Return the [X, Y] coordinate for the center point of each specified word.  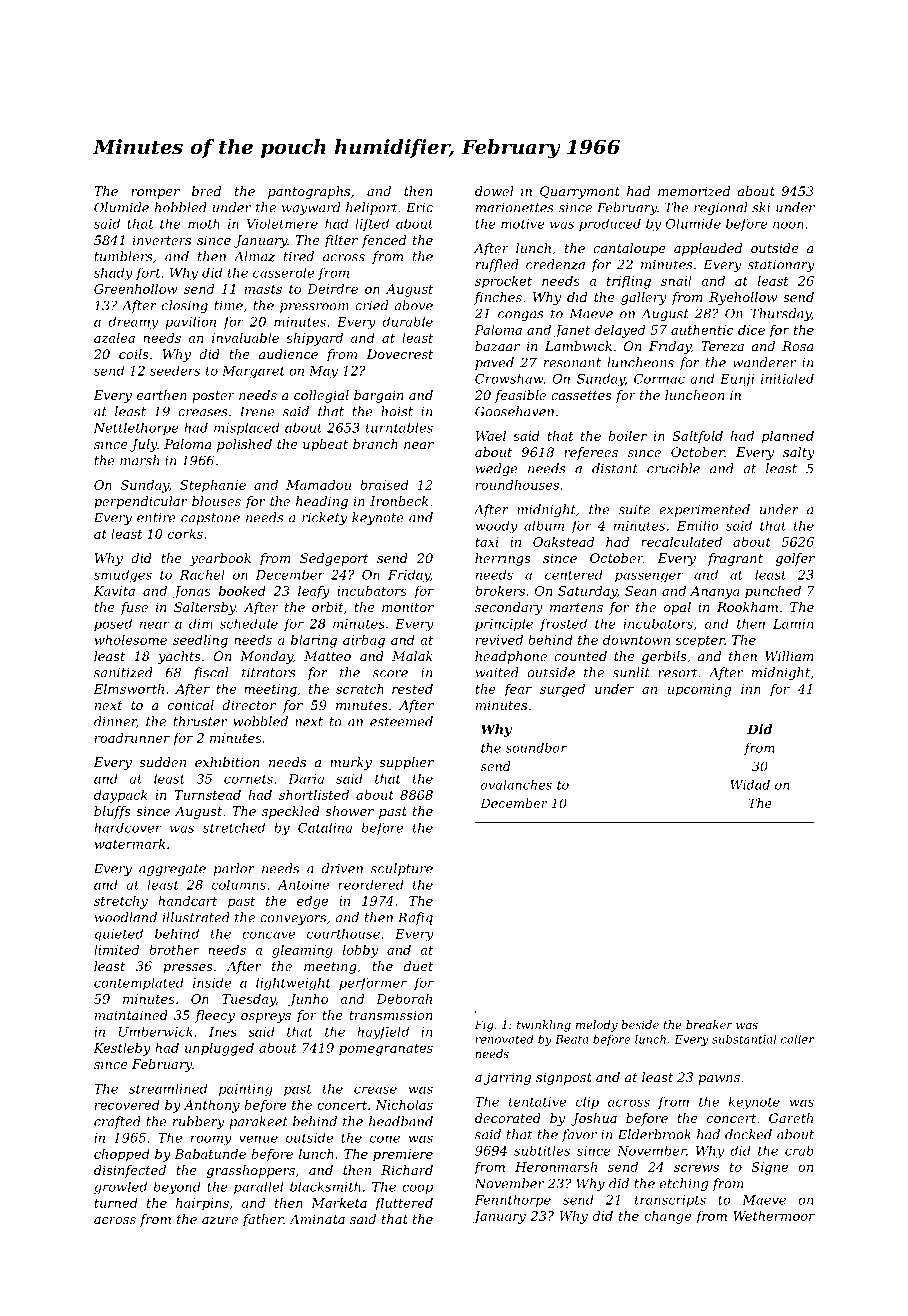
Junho [308, 1000]
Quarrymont [580, 192]
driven [342, 868]
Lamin [793, 624]
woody [497, 526]
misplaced [246, 429]
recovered [127, 1105]
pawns [719, 1080]
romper [155, 194]
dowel [494, 191]
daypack [121, 796]
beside [640, 1024]
